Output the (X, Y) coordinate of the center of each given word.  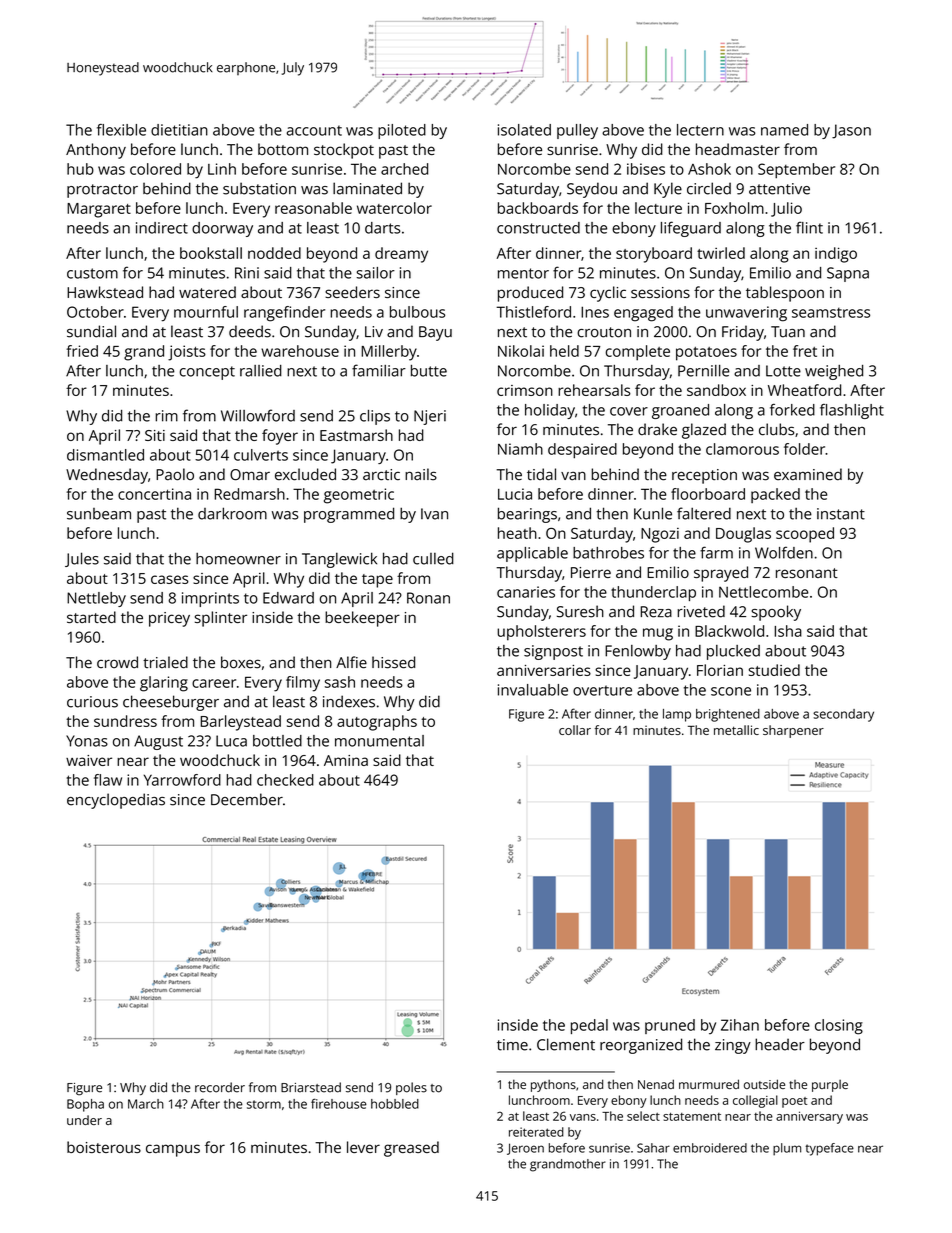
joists (187, 353)
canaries (526, 592)
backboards (538, 208)
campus (173, 1150)
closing (839, 1027)
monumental (379, 741)
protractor (102, 191)
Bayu (435, 333)
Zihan (740, 1025)
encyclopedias (116, 801)
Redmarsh (249, 494)
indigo (836, 255)
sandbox (716, 390)
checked (285, 780)
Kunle (653, 513)
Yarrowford (182, 780)
